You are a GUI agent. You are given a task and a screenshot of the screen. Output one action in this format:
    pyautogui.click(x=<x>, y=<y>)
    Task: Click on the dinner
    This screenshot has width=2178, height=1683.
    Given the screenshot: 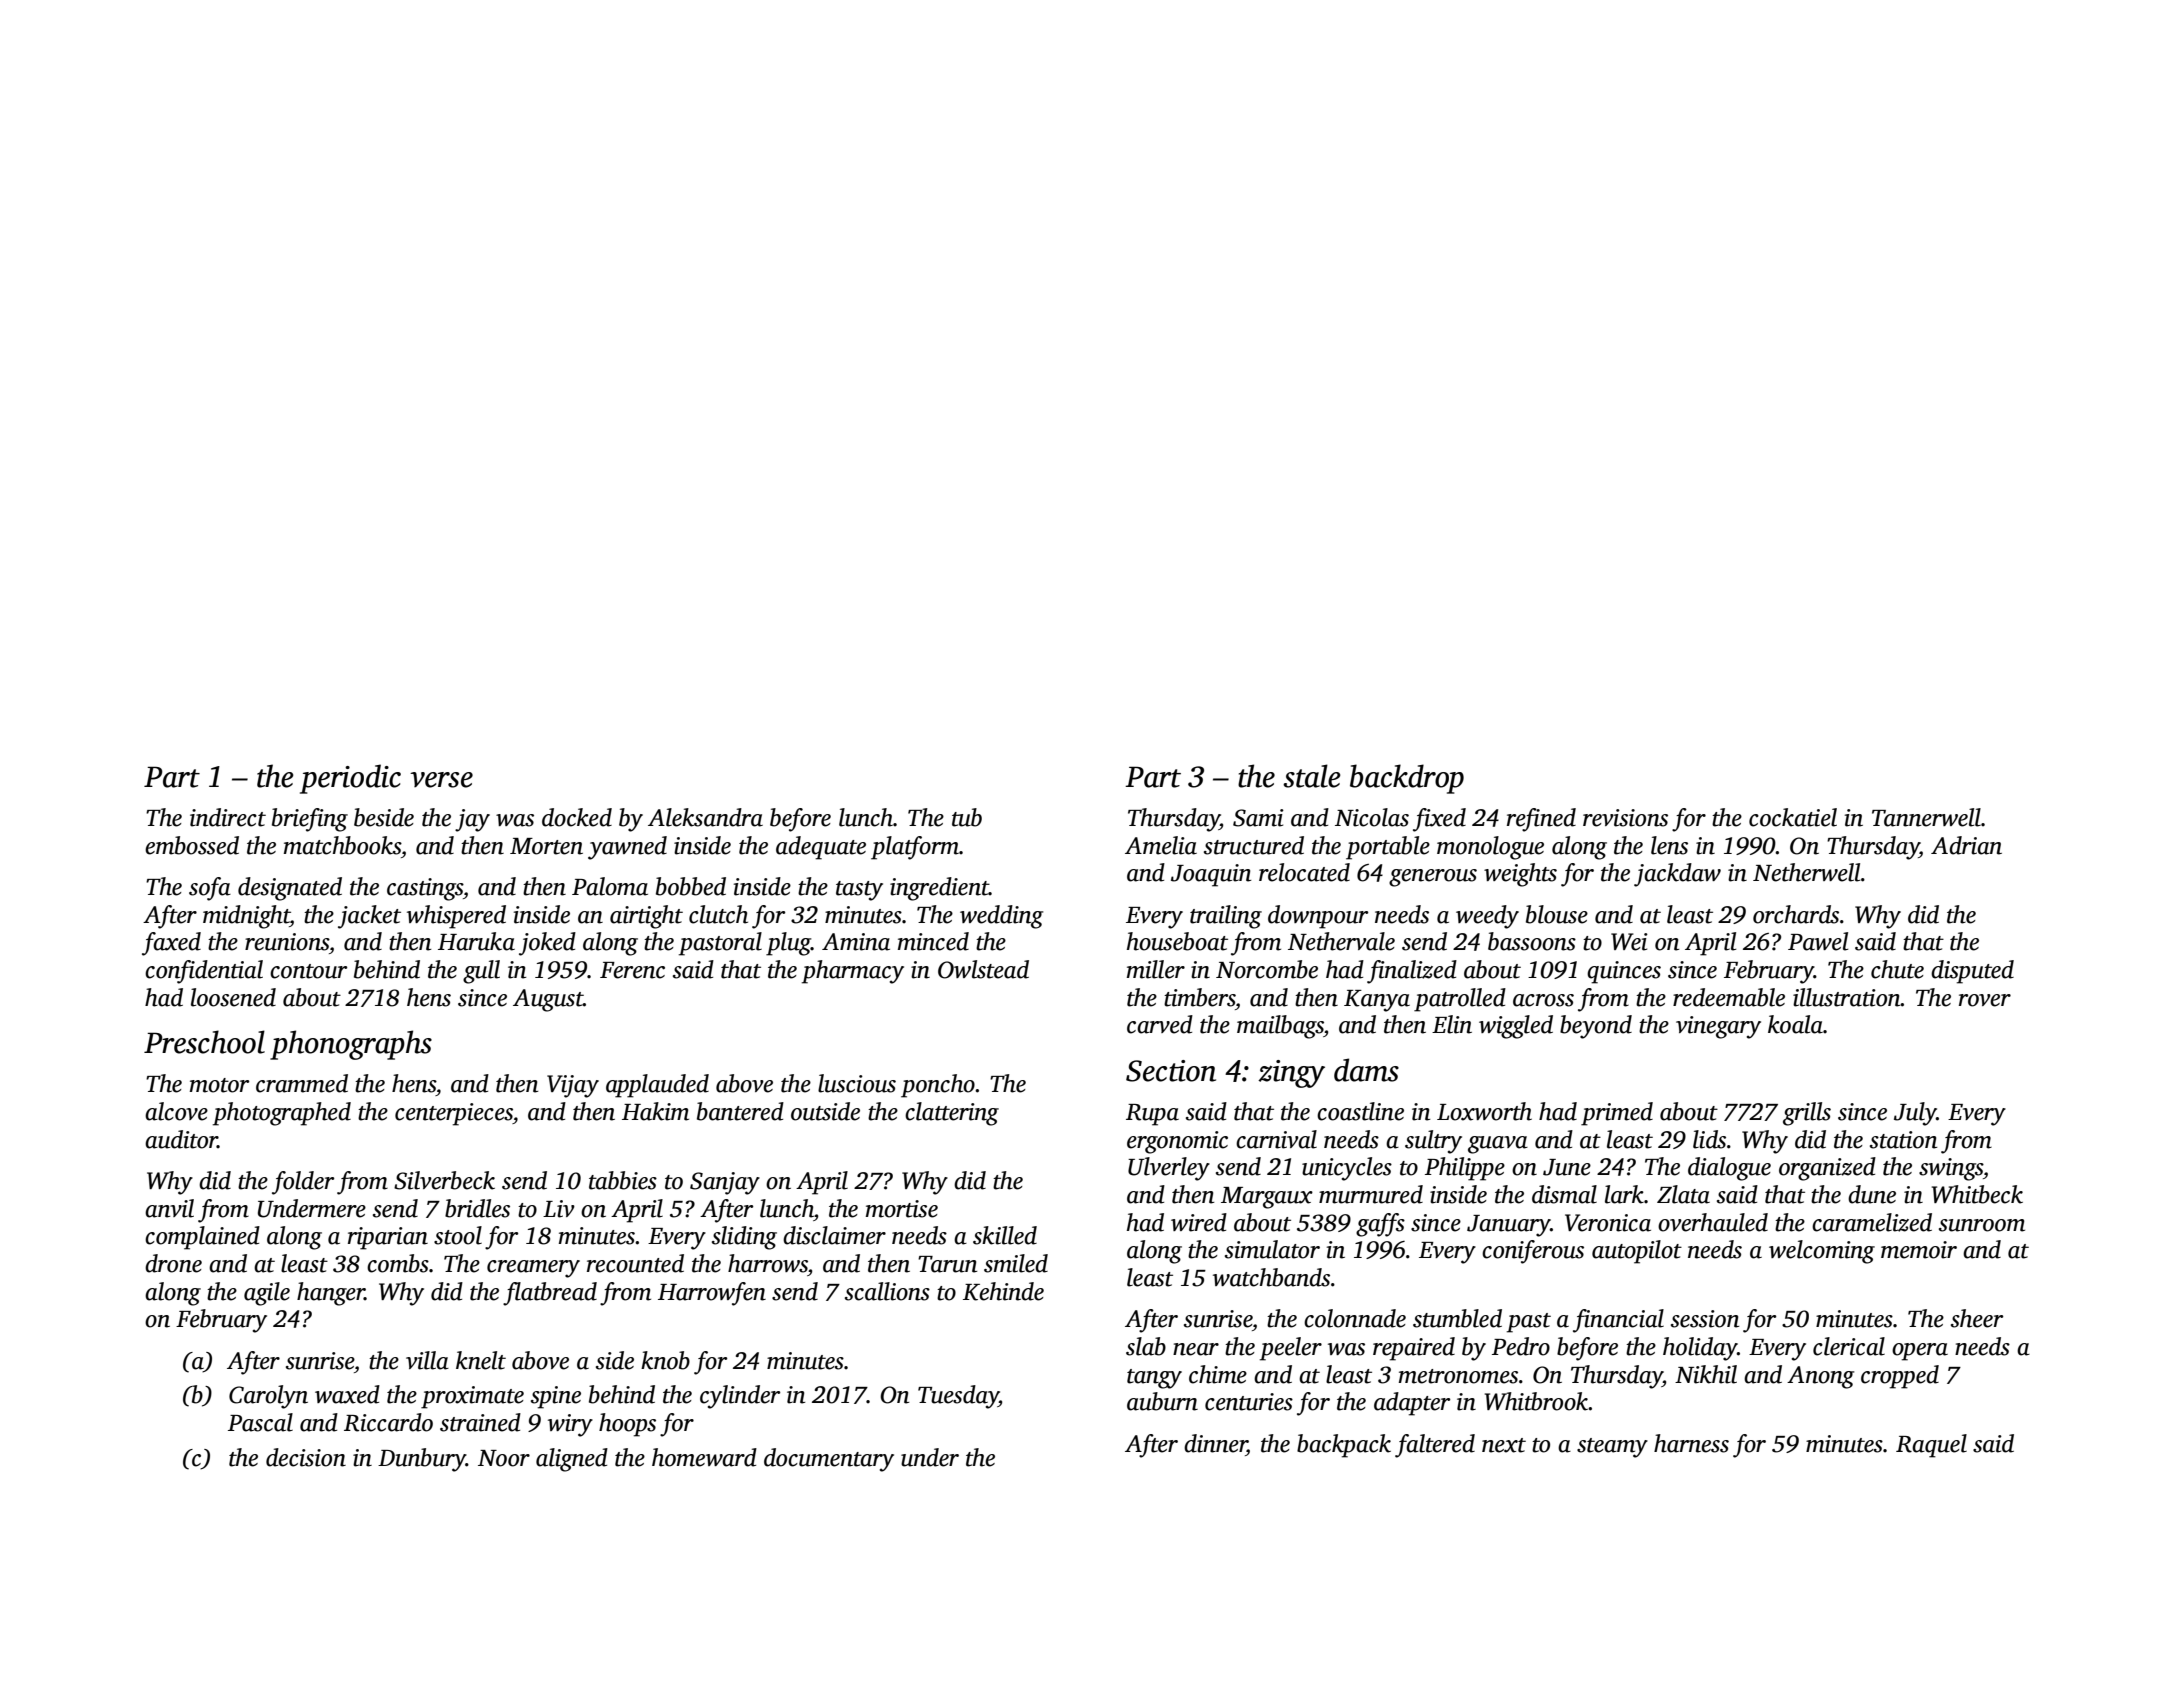 What is the action you would take?
    pyautogui.click(x=1215, y=1444)
